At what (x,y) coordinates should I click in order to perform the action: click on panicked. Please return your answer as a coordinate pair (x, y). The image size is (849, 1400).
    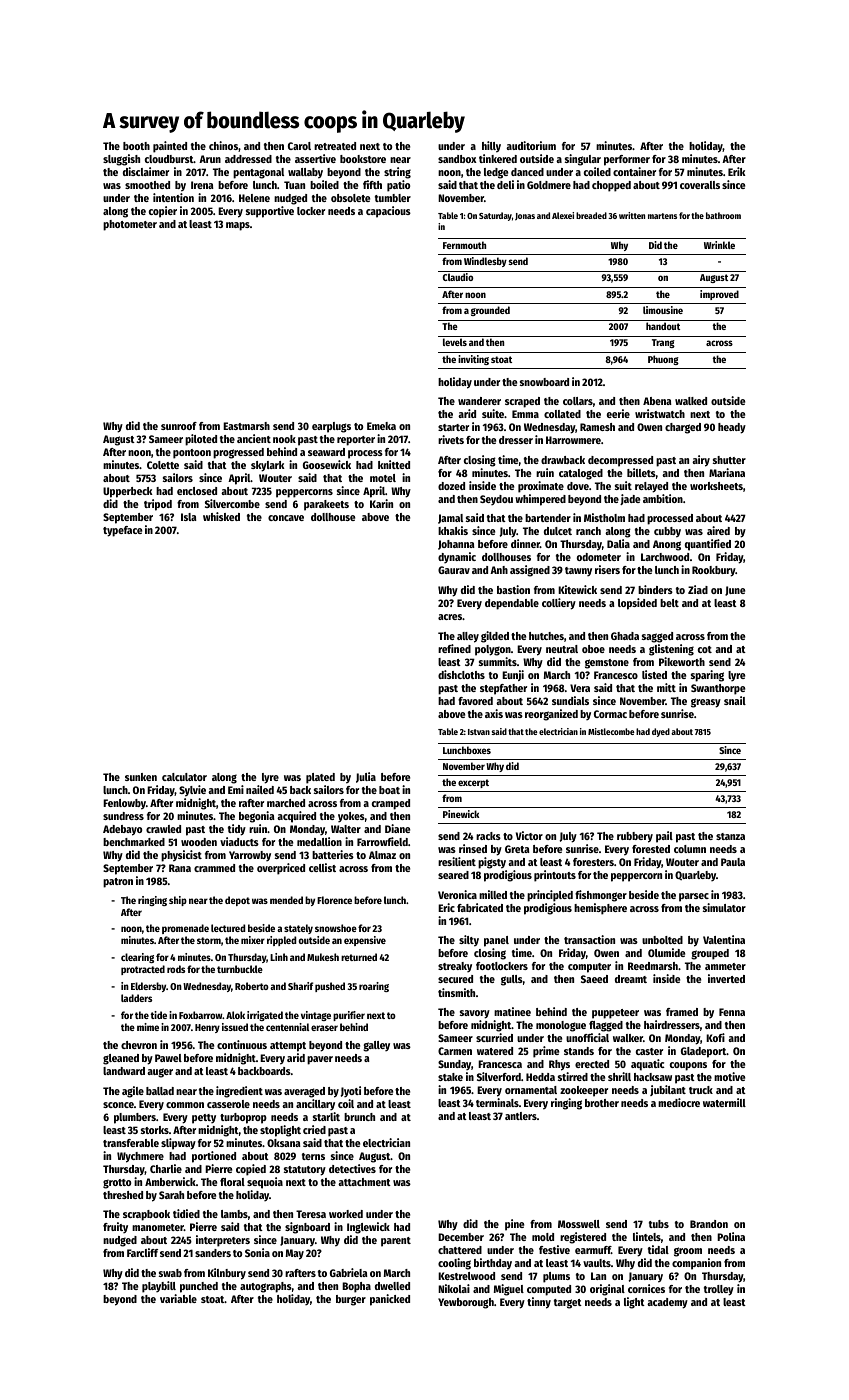
    Looking at the image, I should click on (390, 1300).
